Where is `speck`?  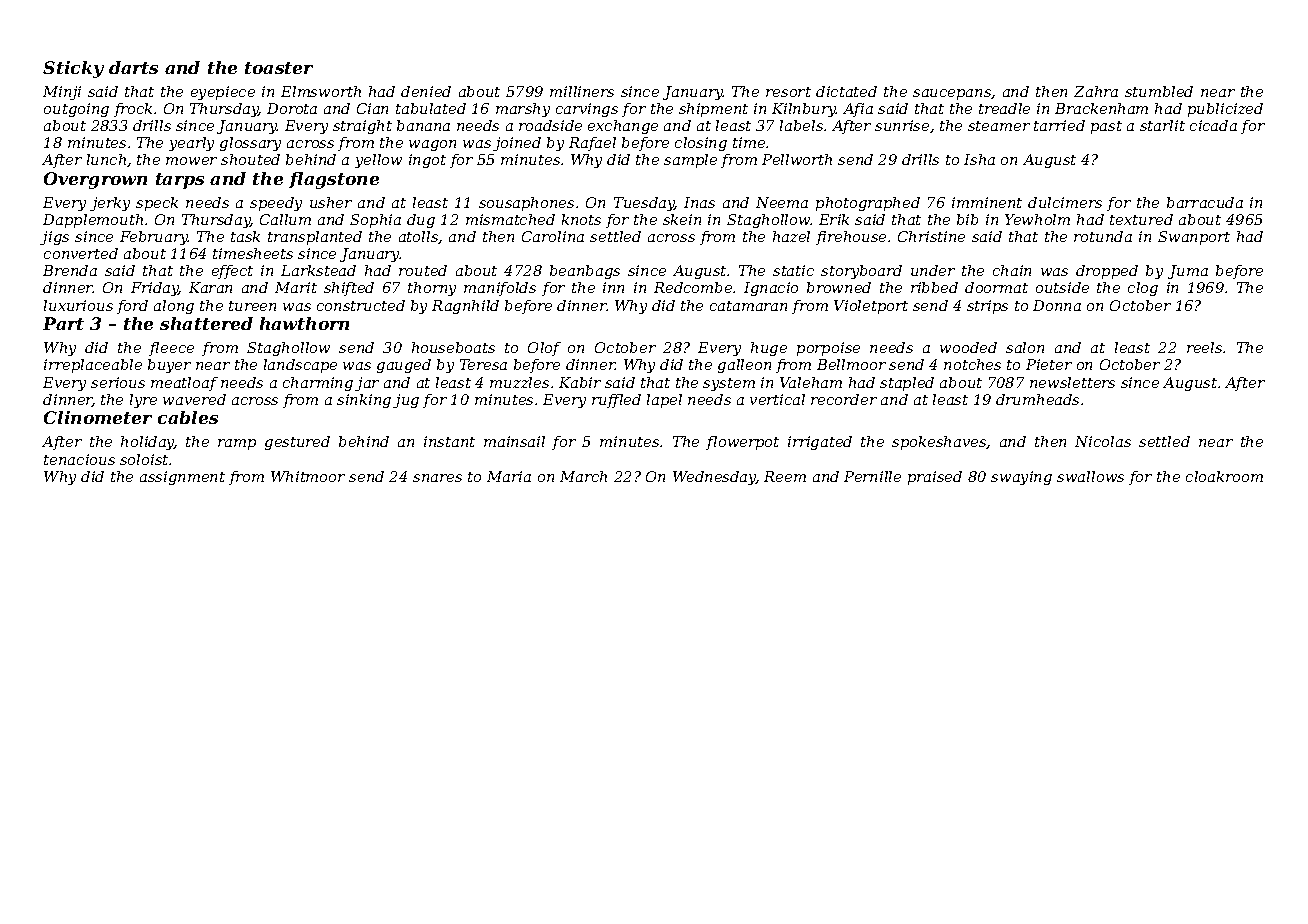 speck is located at coordinates (157, 204).
